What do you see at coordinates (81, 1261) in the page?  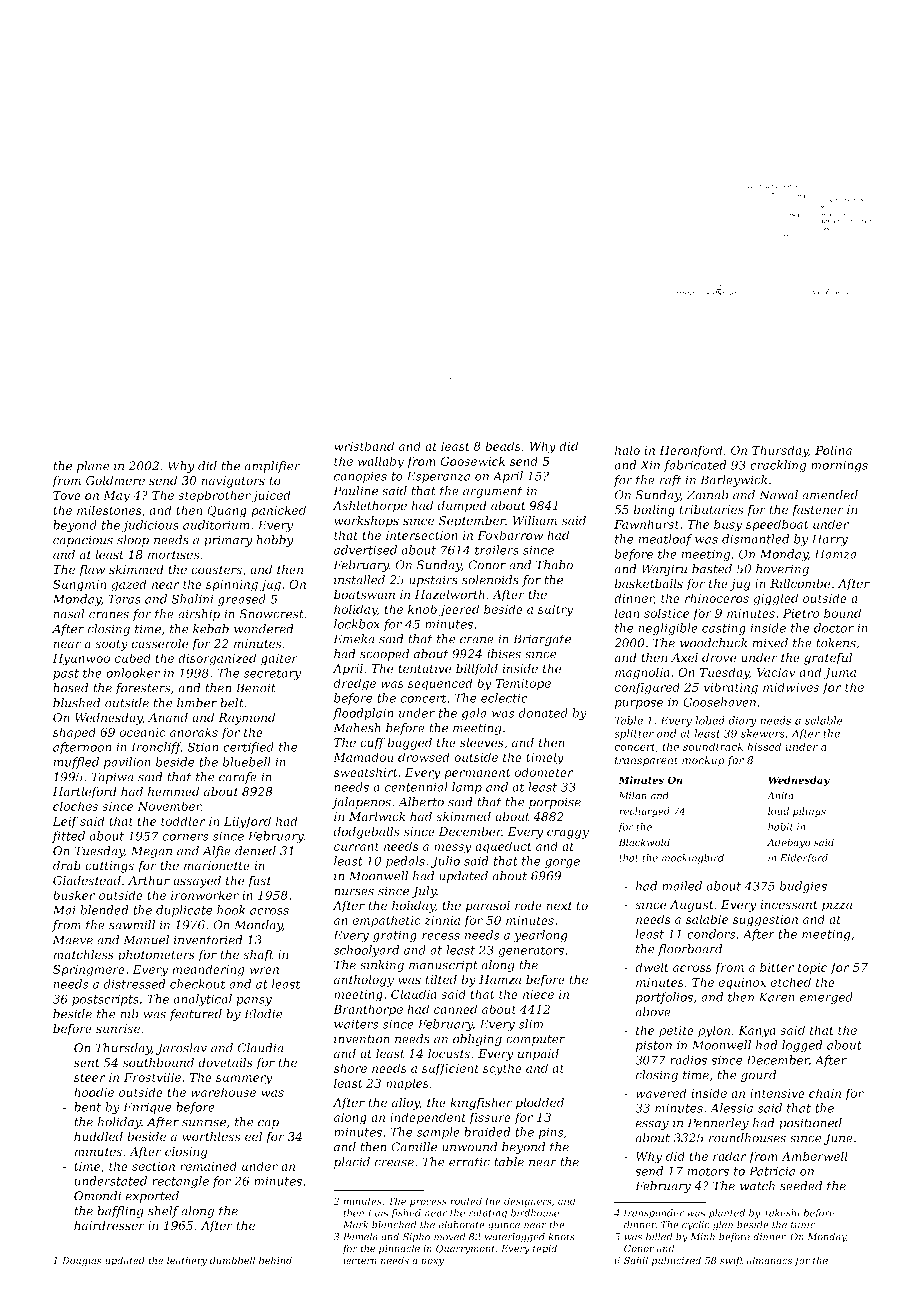 I see `Douglas` at bounding box center [81, 1261].
